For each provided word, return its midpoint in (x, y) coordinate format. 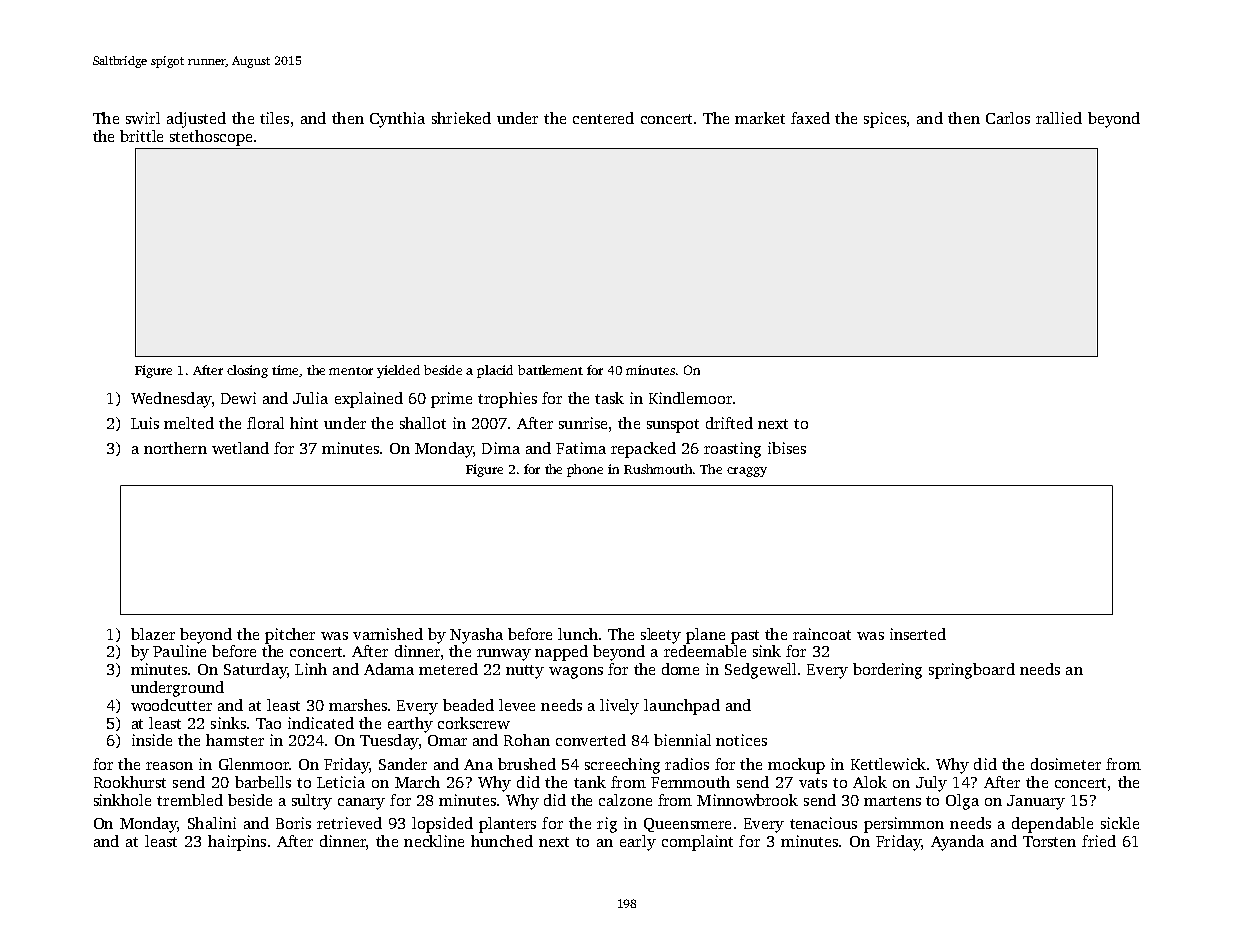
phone (585, 470)
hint (304, 423)
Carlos (1008, 118)
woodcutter (171, 705)
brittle (141, 136)
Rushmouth (658, 469)
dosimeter (1066, 764)
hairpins (237, 843)
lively (619, 707)
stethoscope (211, 138)
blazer (153, 634)
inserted (918, 634)
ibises (787, 448)
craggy (747, 472)
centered (603, 118)
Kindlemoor (690, 398)
